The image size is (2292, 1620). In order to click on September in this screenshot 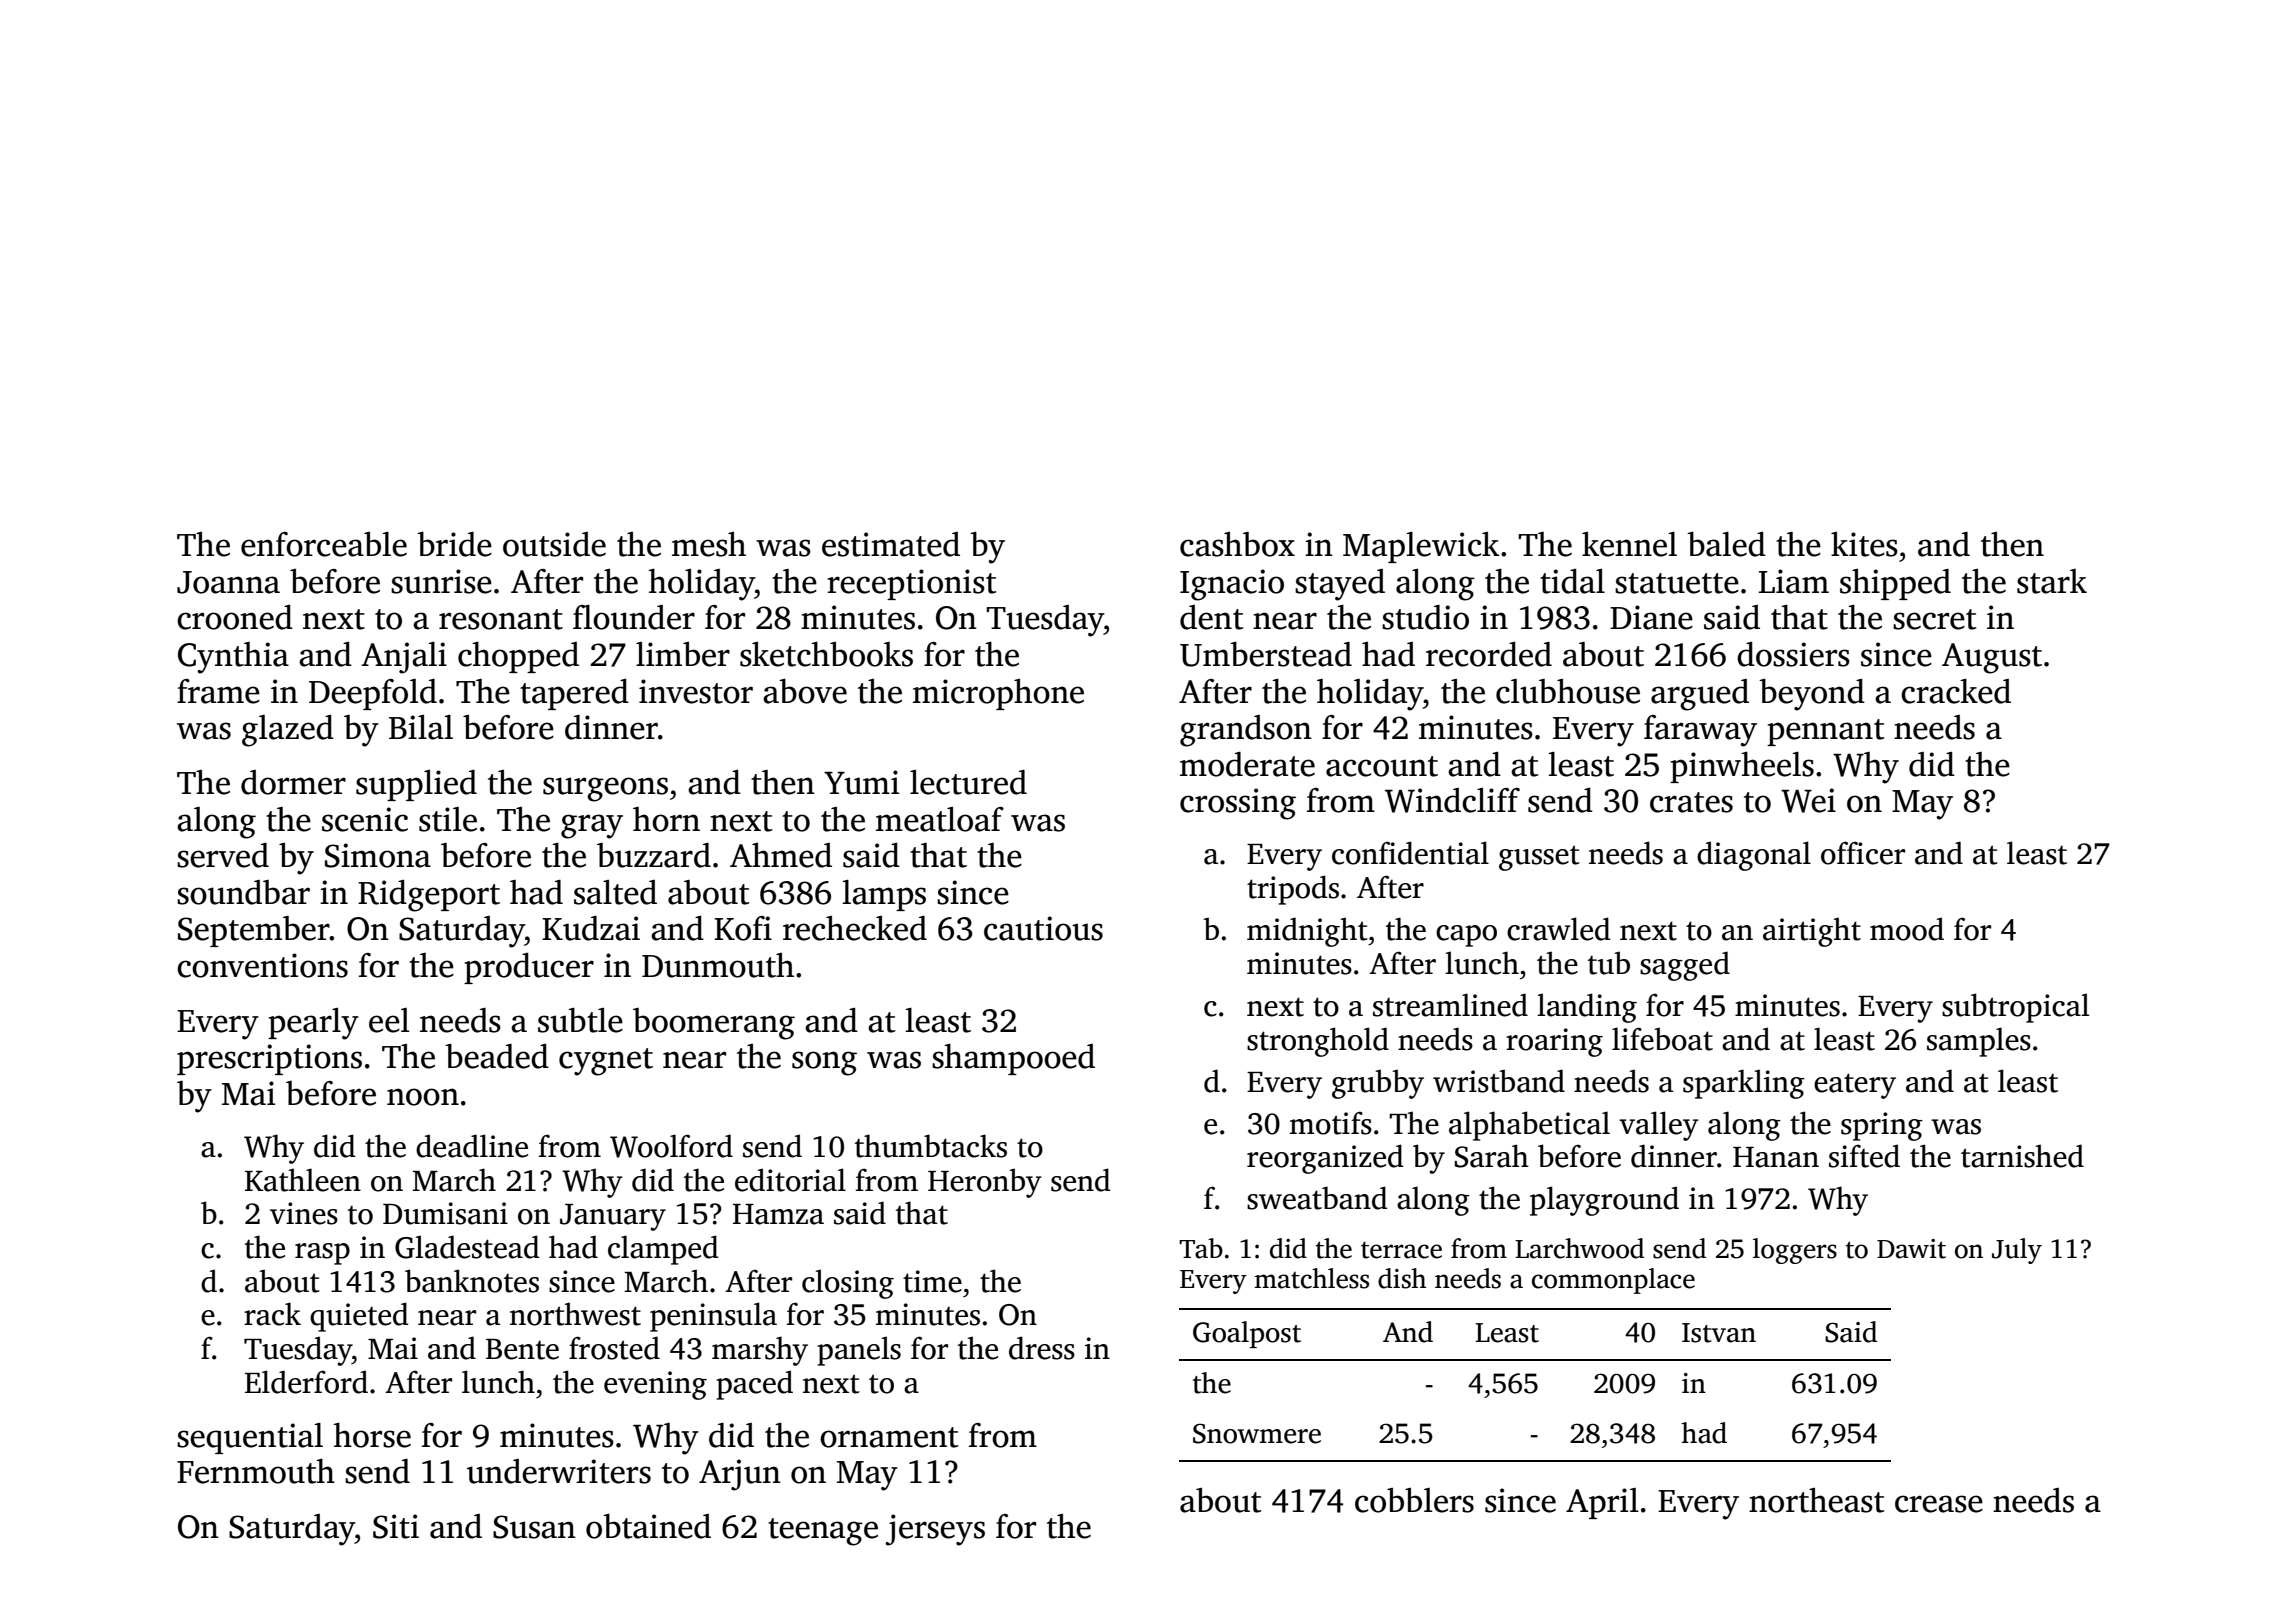, I will do `click(254, 931)`.
